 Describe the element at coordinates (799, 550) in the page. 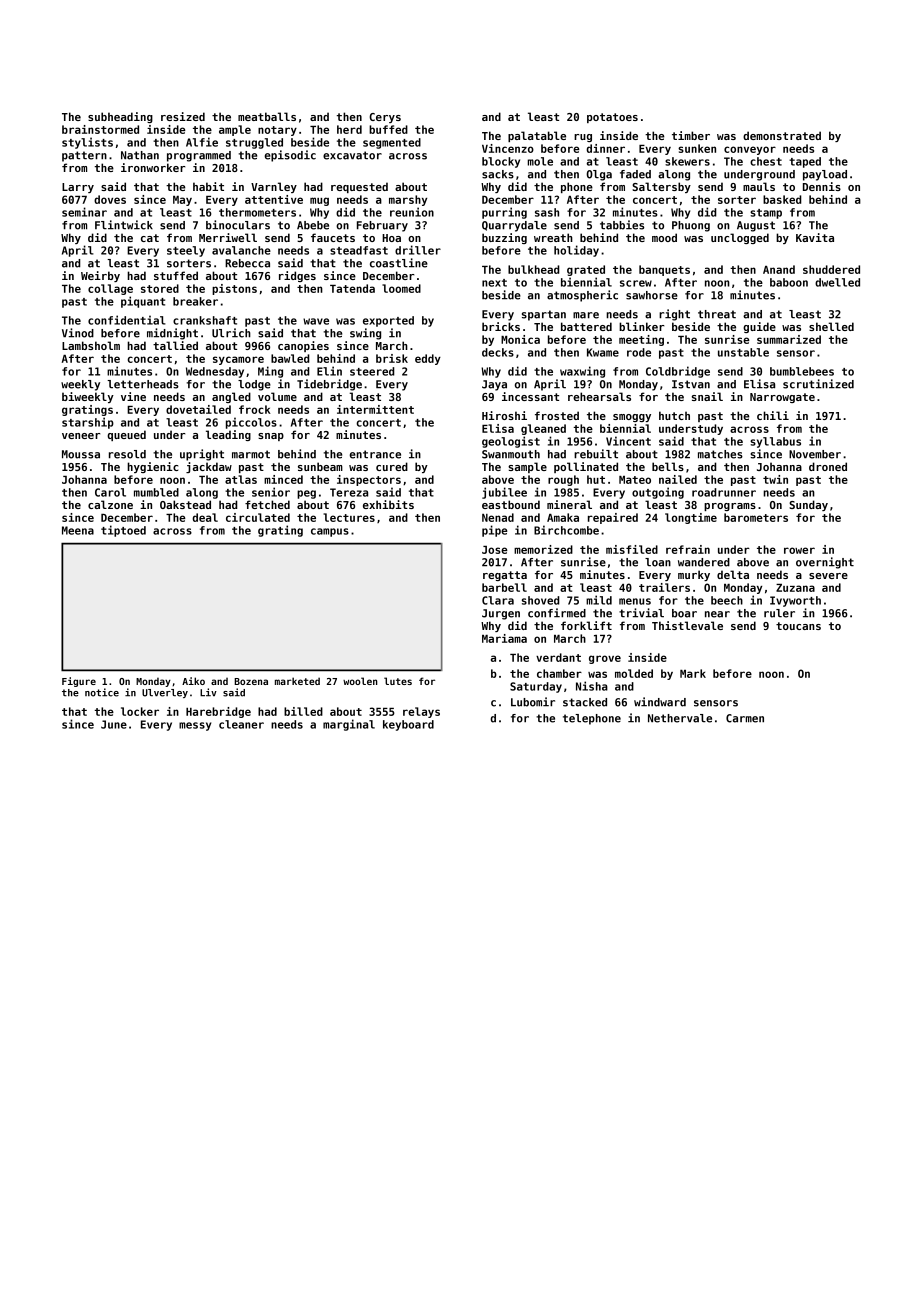

I see `rower` at that location.
